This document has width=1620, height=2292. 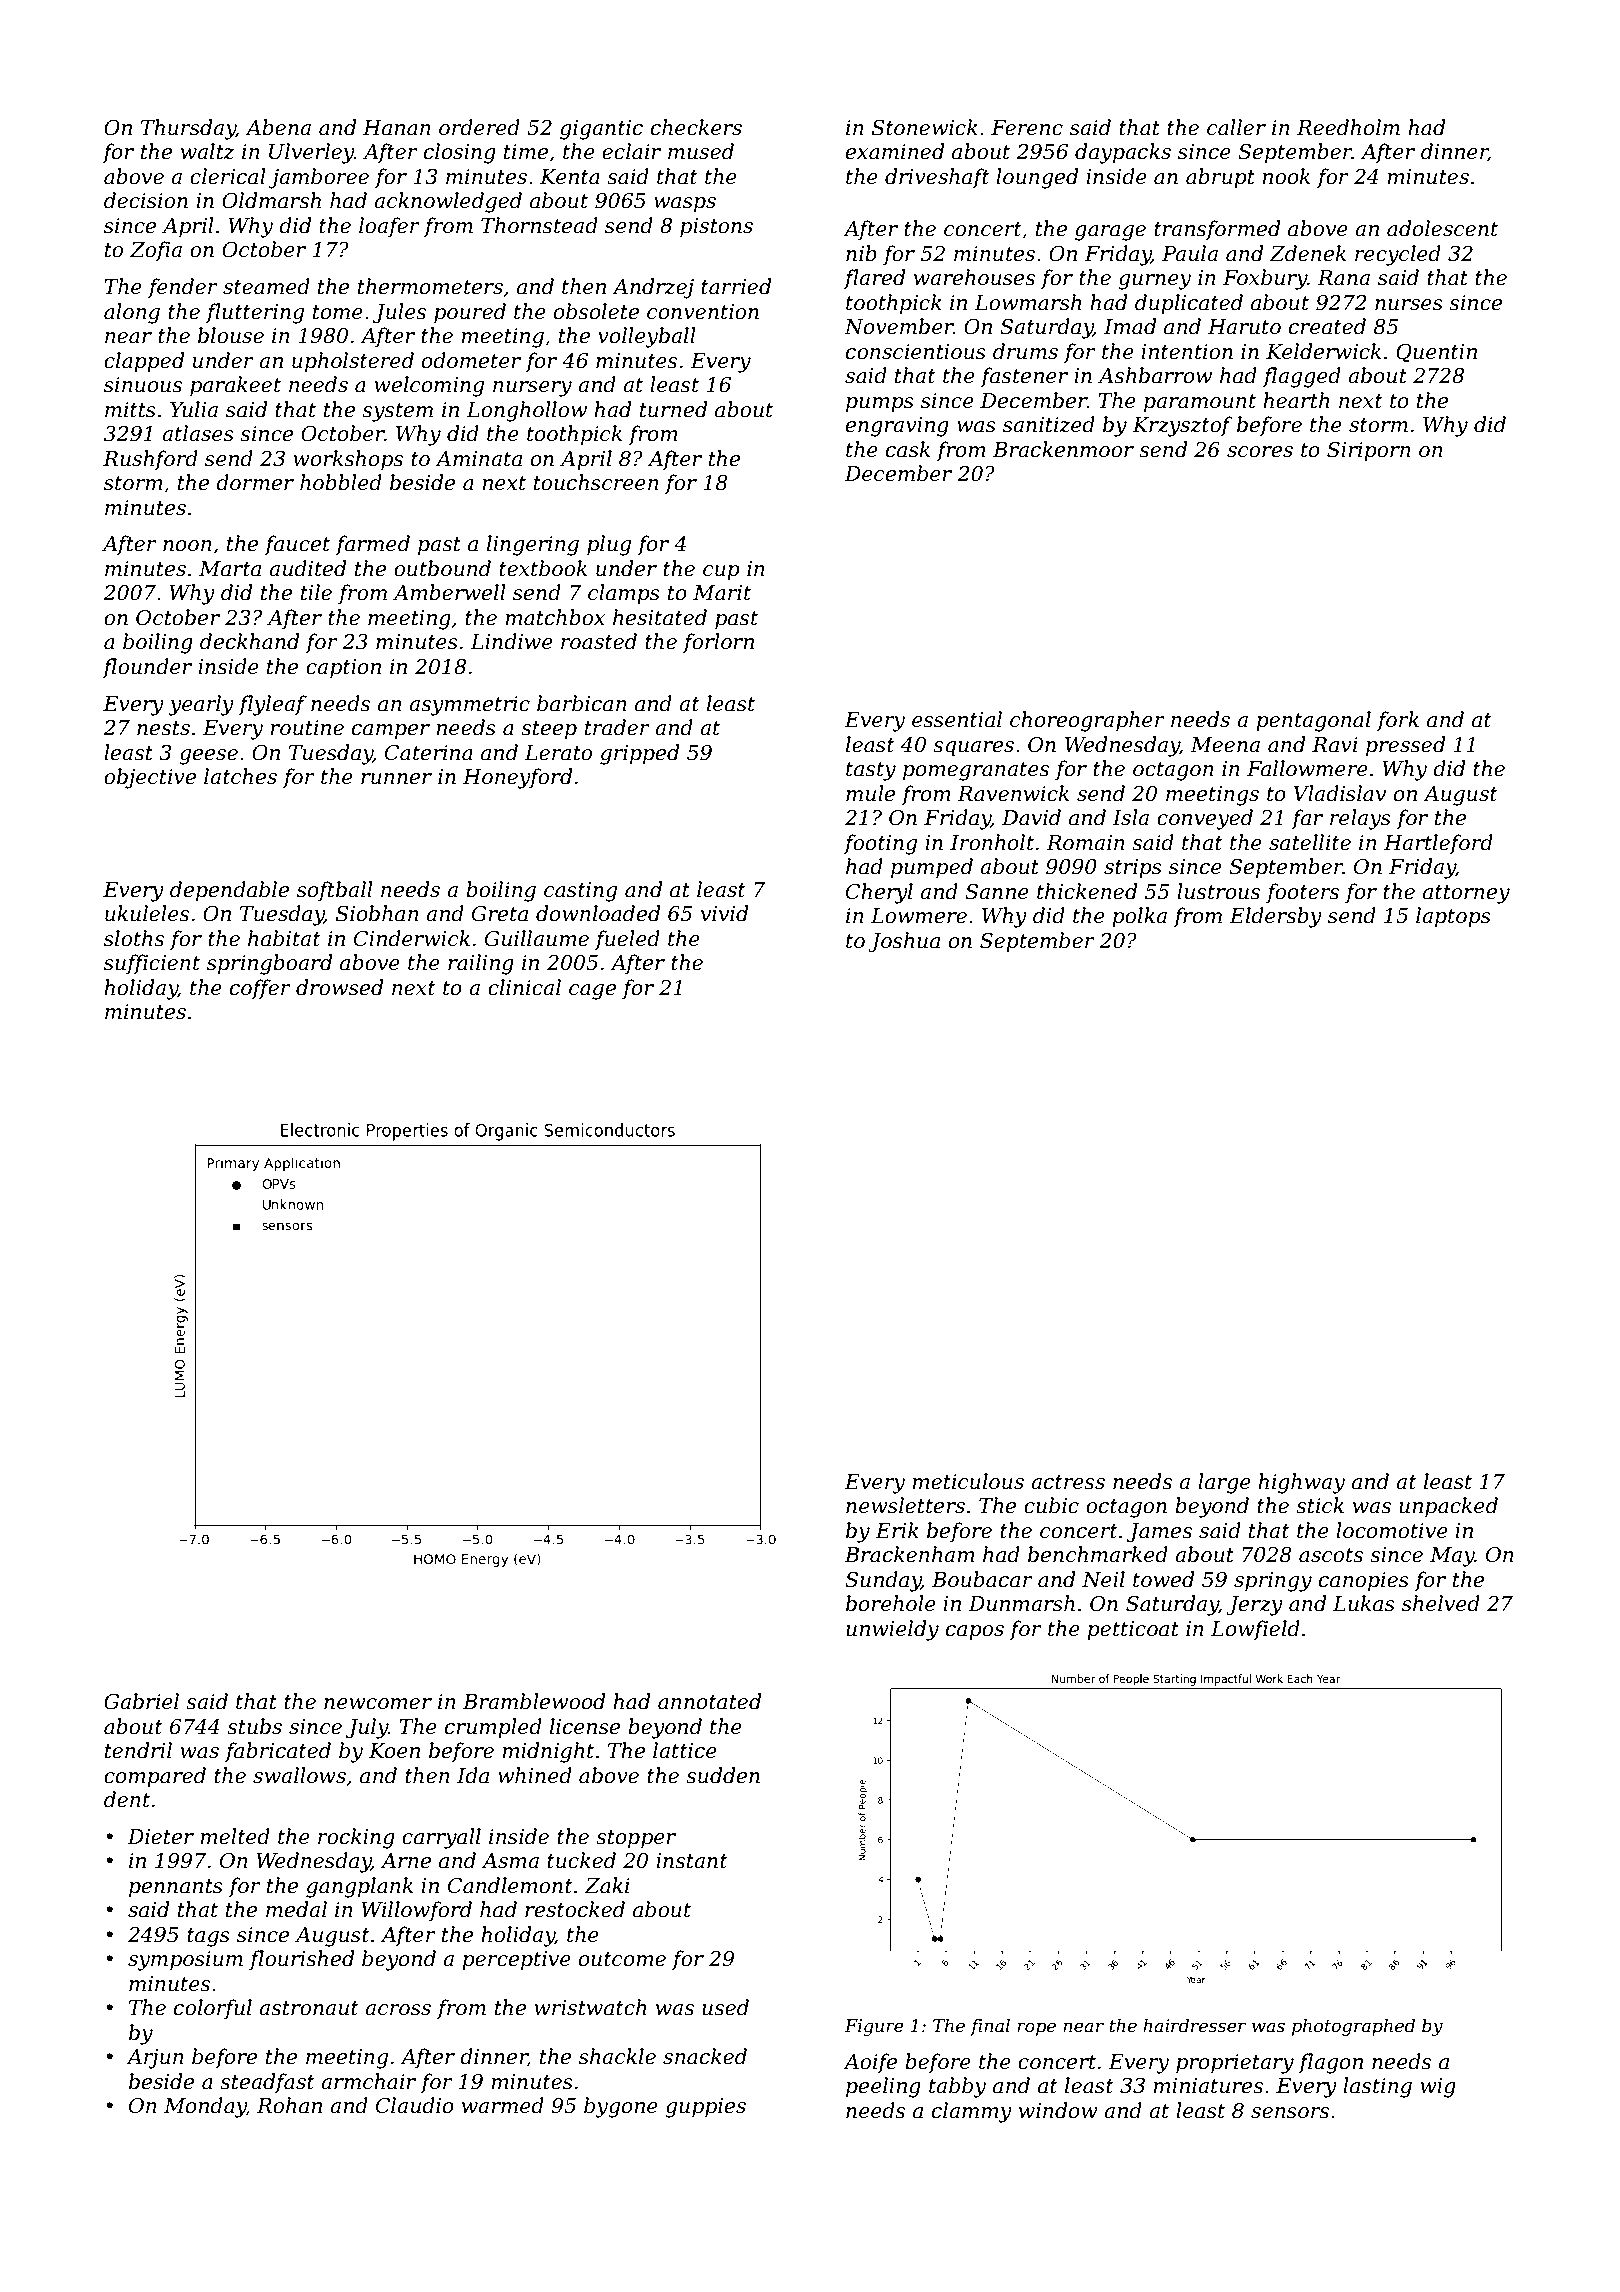 I want to click on Reedholm, so click(x=1348, y=127).
